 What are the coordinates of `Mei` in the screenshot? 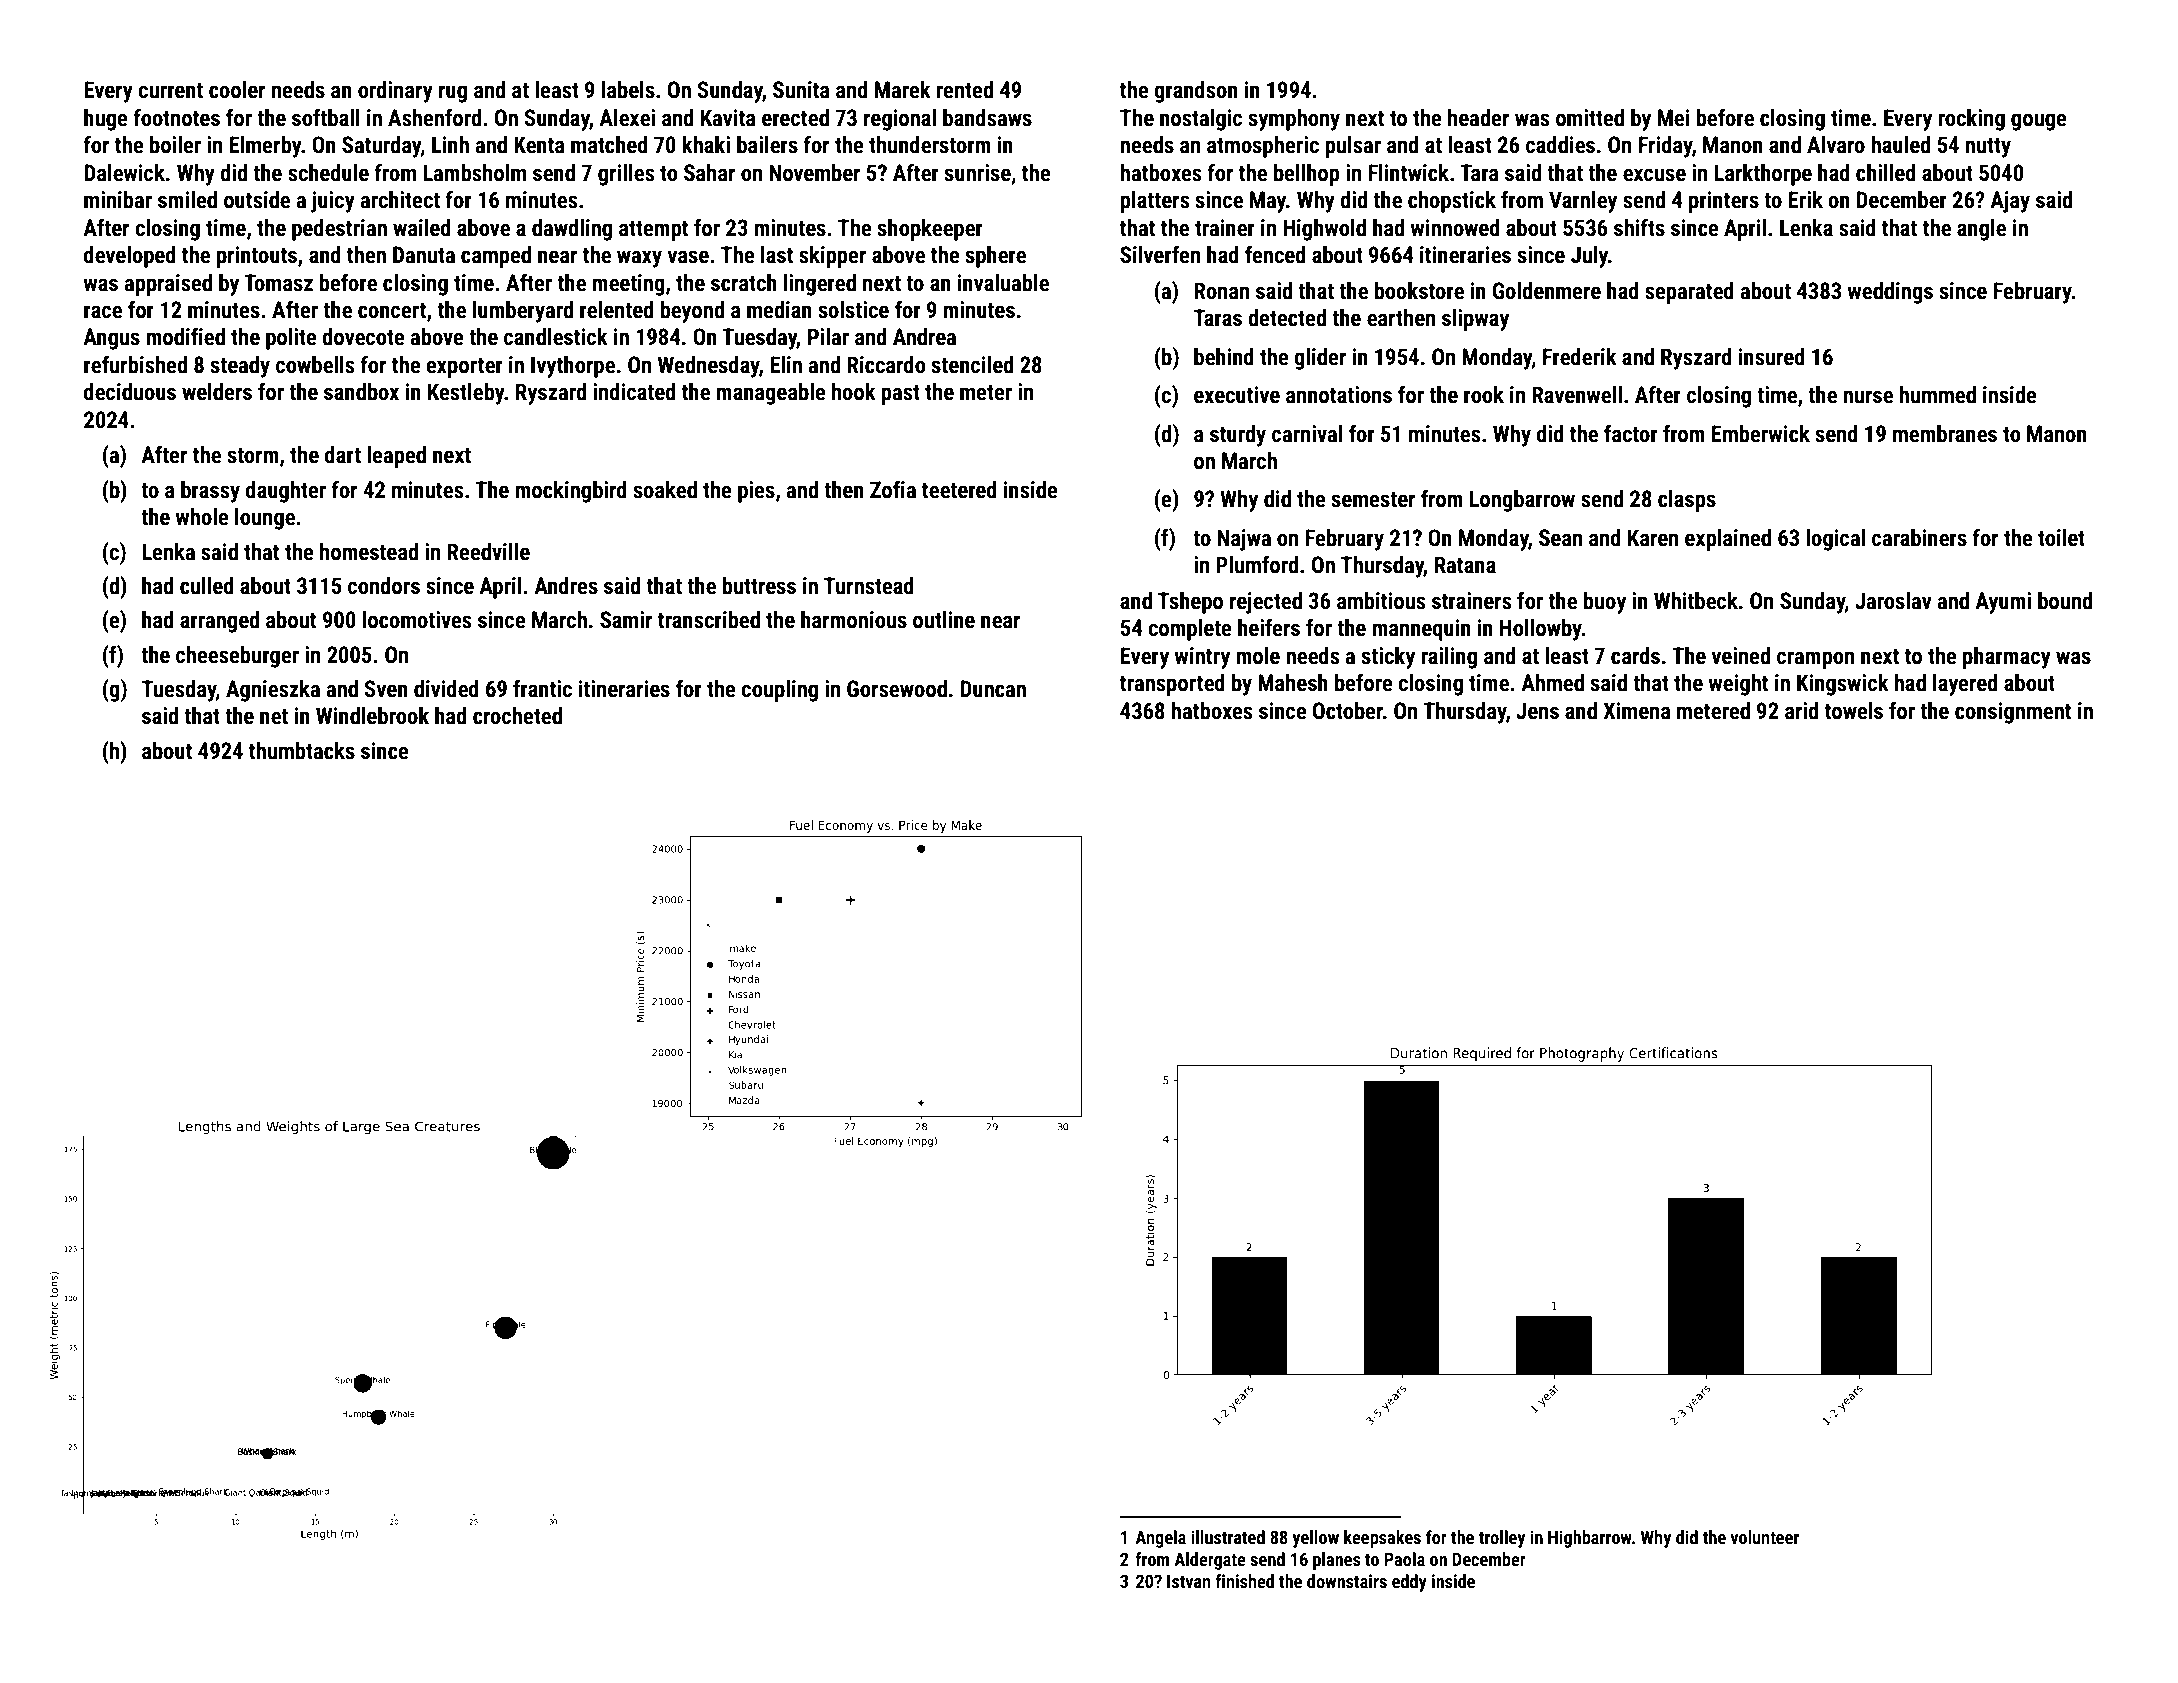 It's located at (1673, 118).
